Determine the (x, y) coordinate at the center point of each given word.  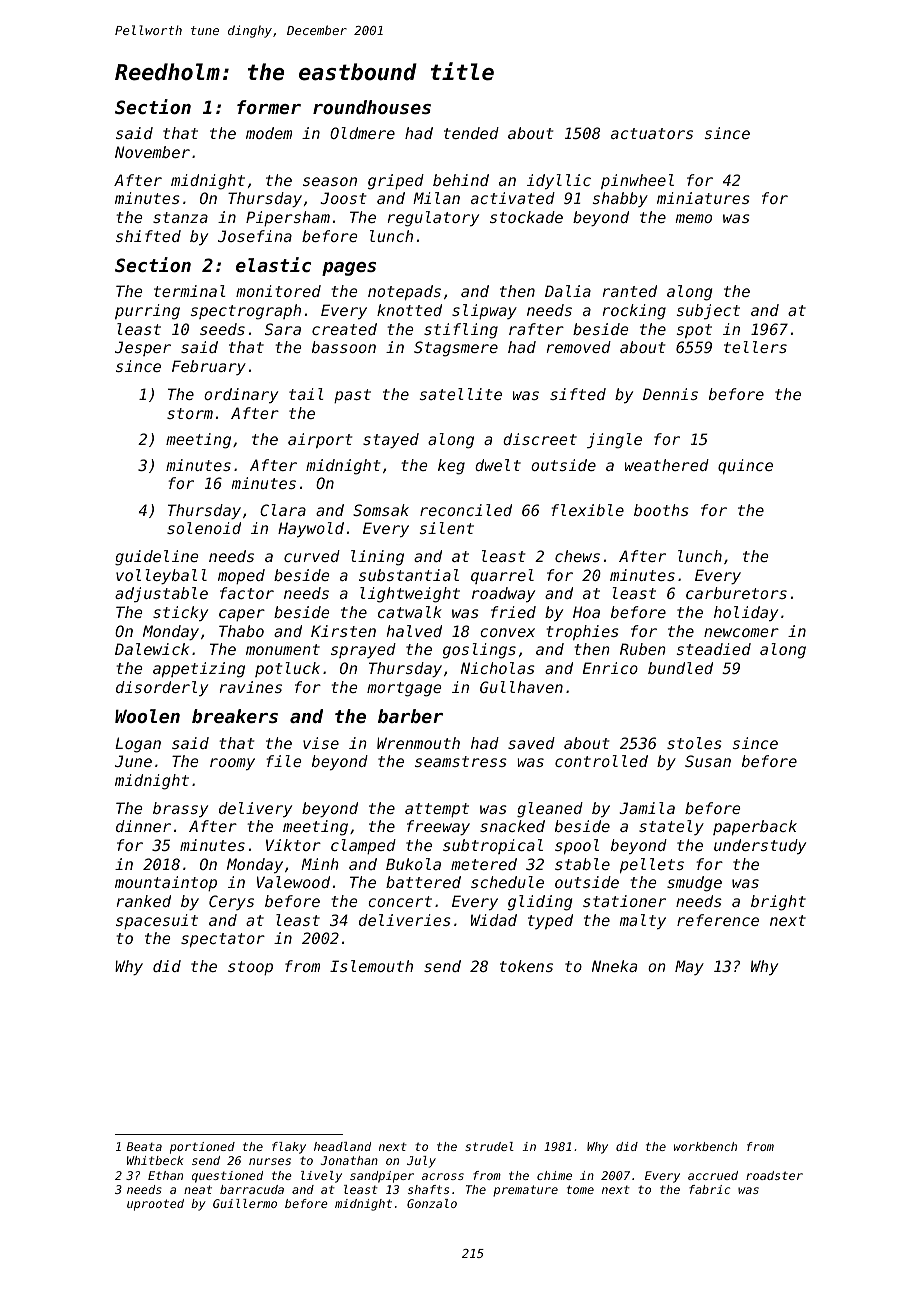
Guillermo (245, 1203)
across (443, 1176)
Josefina (255, 236)
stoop (250, 968)
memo (693, 218)
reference (718, 920)
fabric (709, 1189)
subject (708, 311)
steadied (714, 649)
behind (461, 180)
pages (349, 269)
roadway (503, 594)
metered (484, 864)
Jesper (143, 348)
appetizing (199, 670)
